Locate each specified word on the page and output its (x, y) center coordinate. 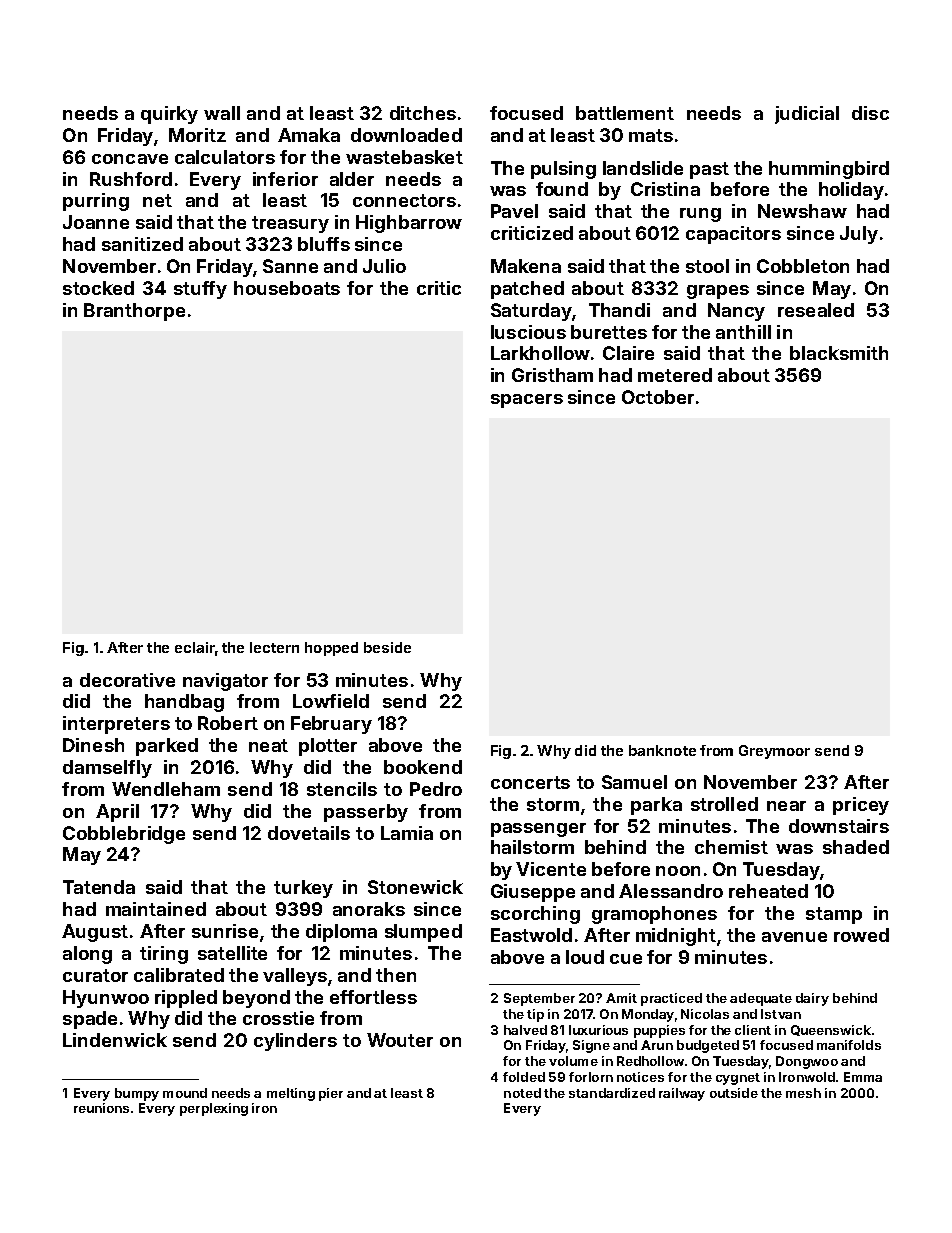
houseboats (287, 288)
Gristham (552, 375)
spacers (527, 401)
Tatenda (99, 887)
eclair (195, 647)
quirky (169, 115)
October (658, 397)
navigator (225, 682)
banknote (662, 750)
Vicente (551, 869)
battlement (625, 113)
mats (651, 135)
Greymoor (774, 752)
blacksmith (839, 353)
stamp (834, 915)
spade (90, 1020)
